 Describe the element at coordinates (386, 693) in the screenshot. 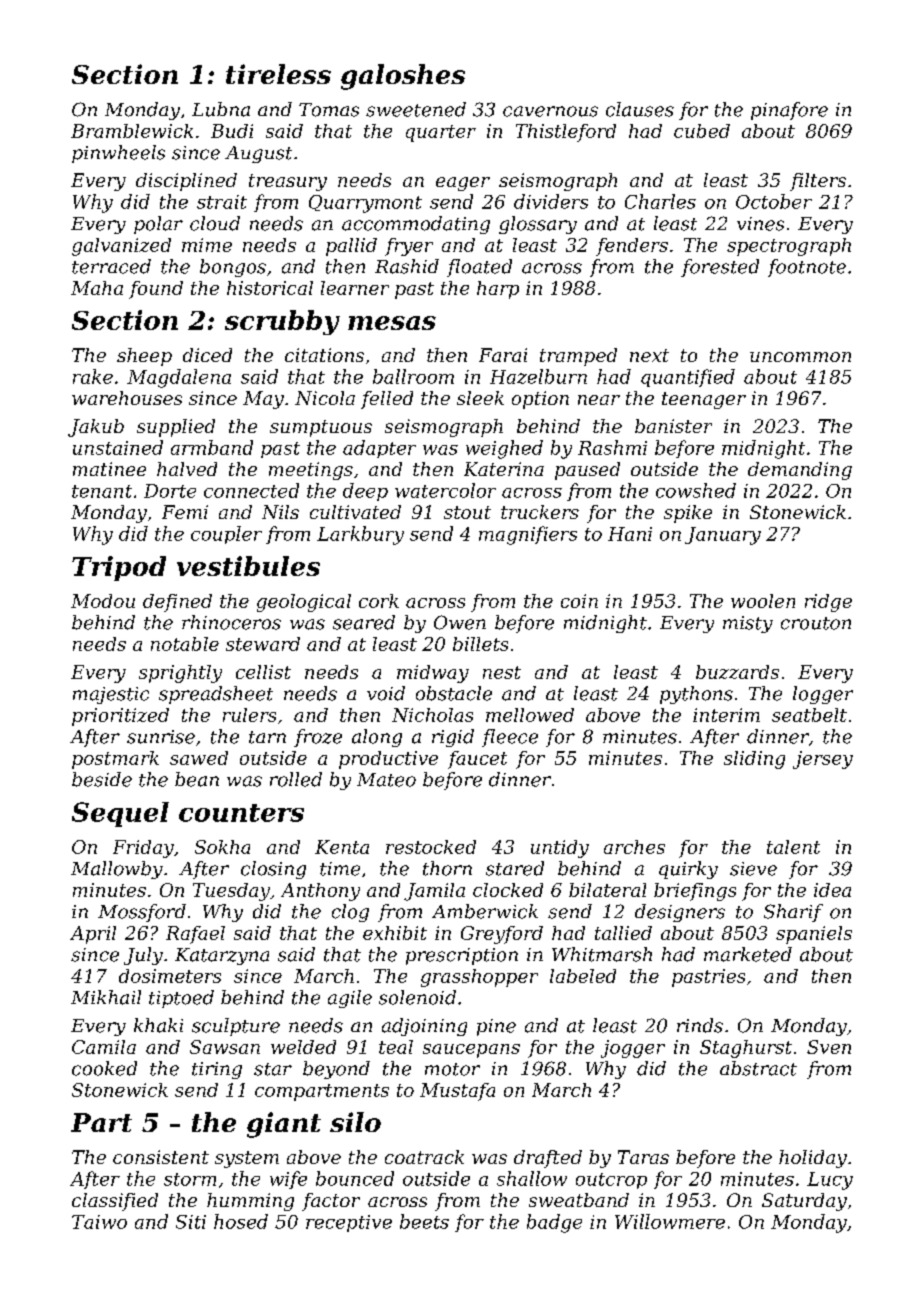

I see `void` at that location.
